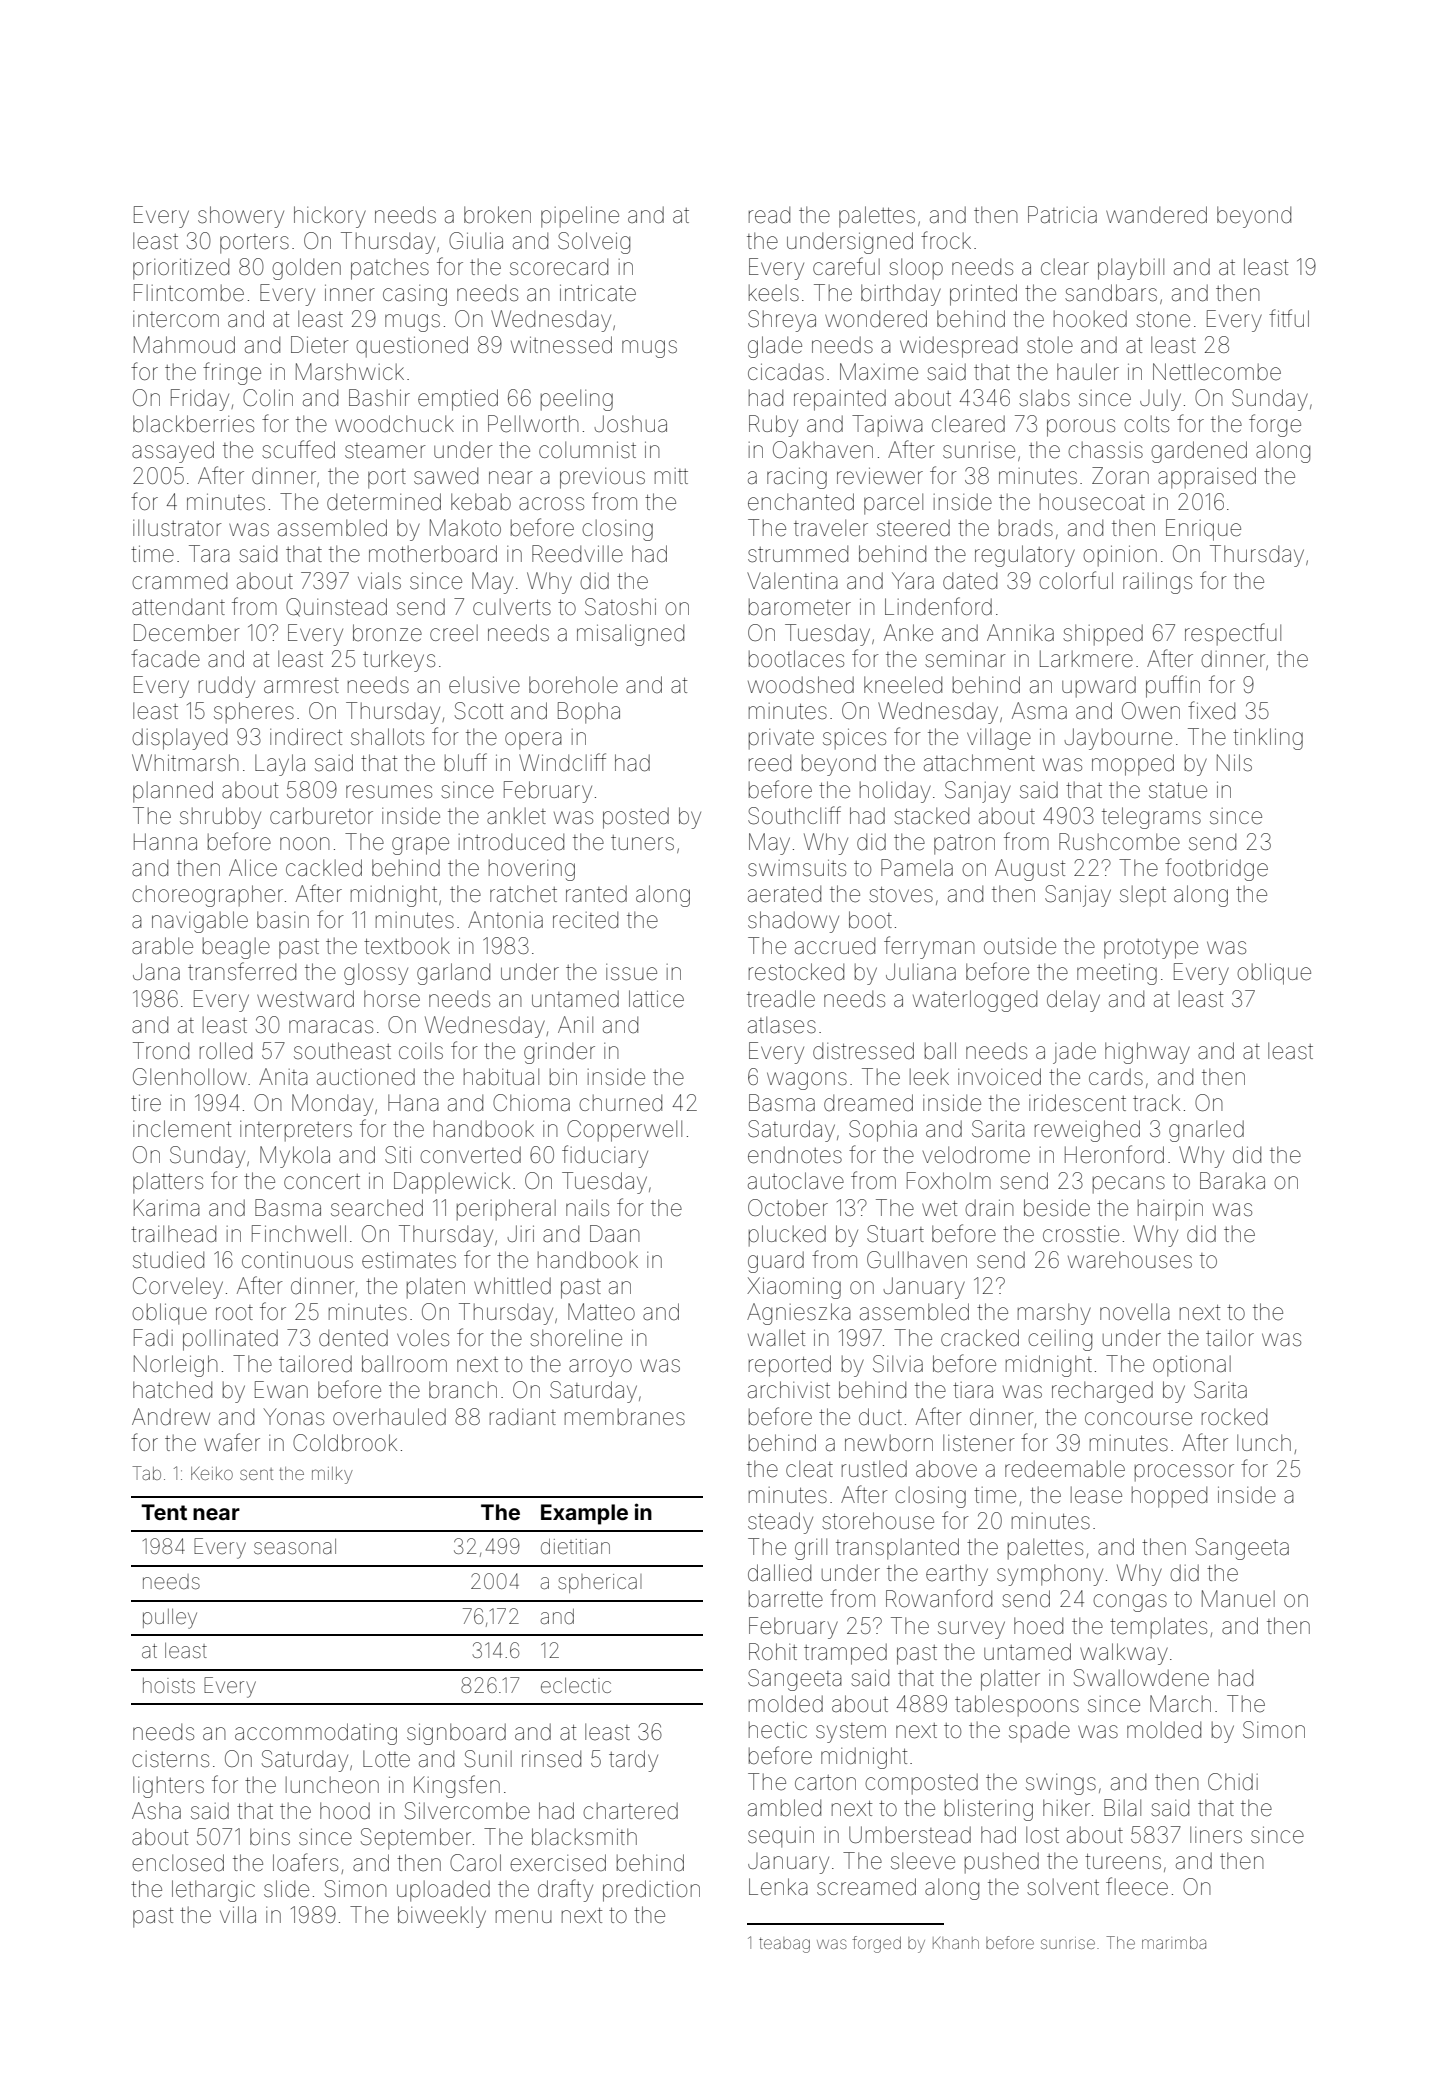 The width and height of the page is (1450, 2100). Describe the element at coordinates (774, 293) in the page. I see `keels` at that location.
